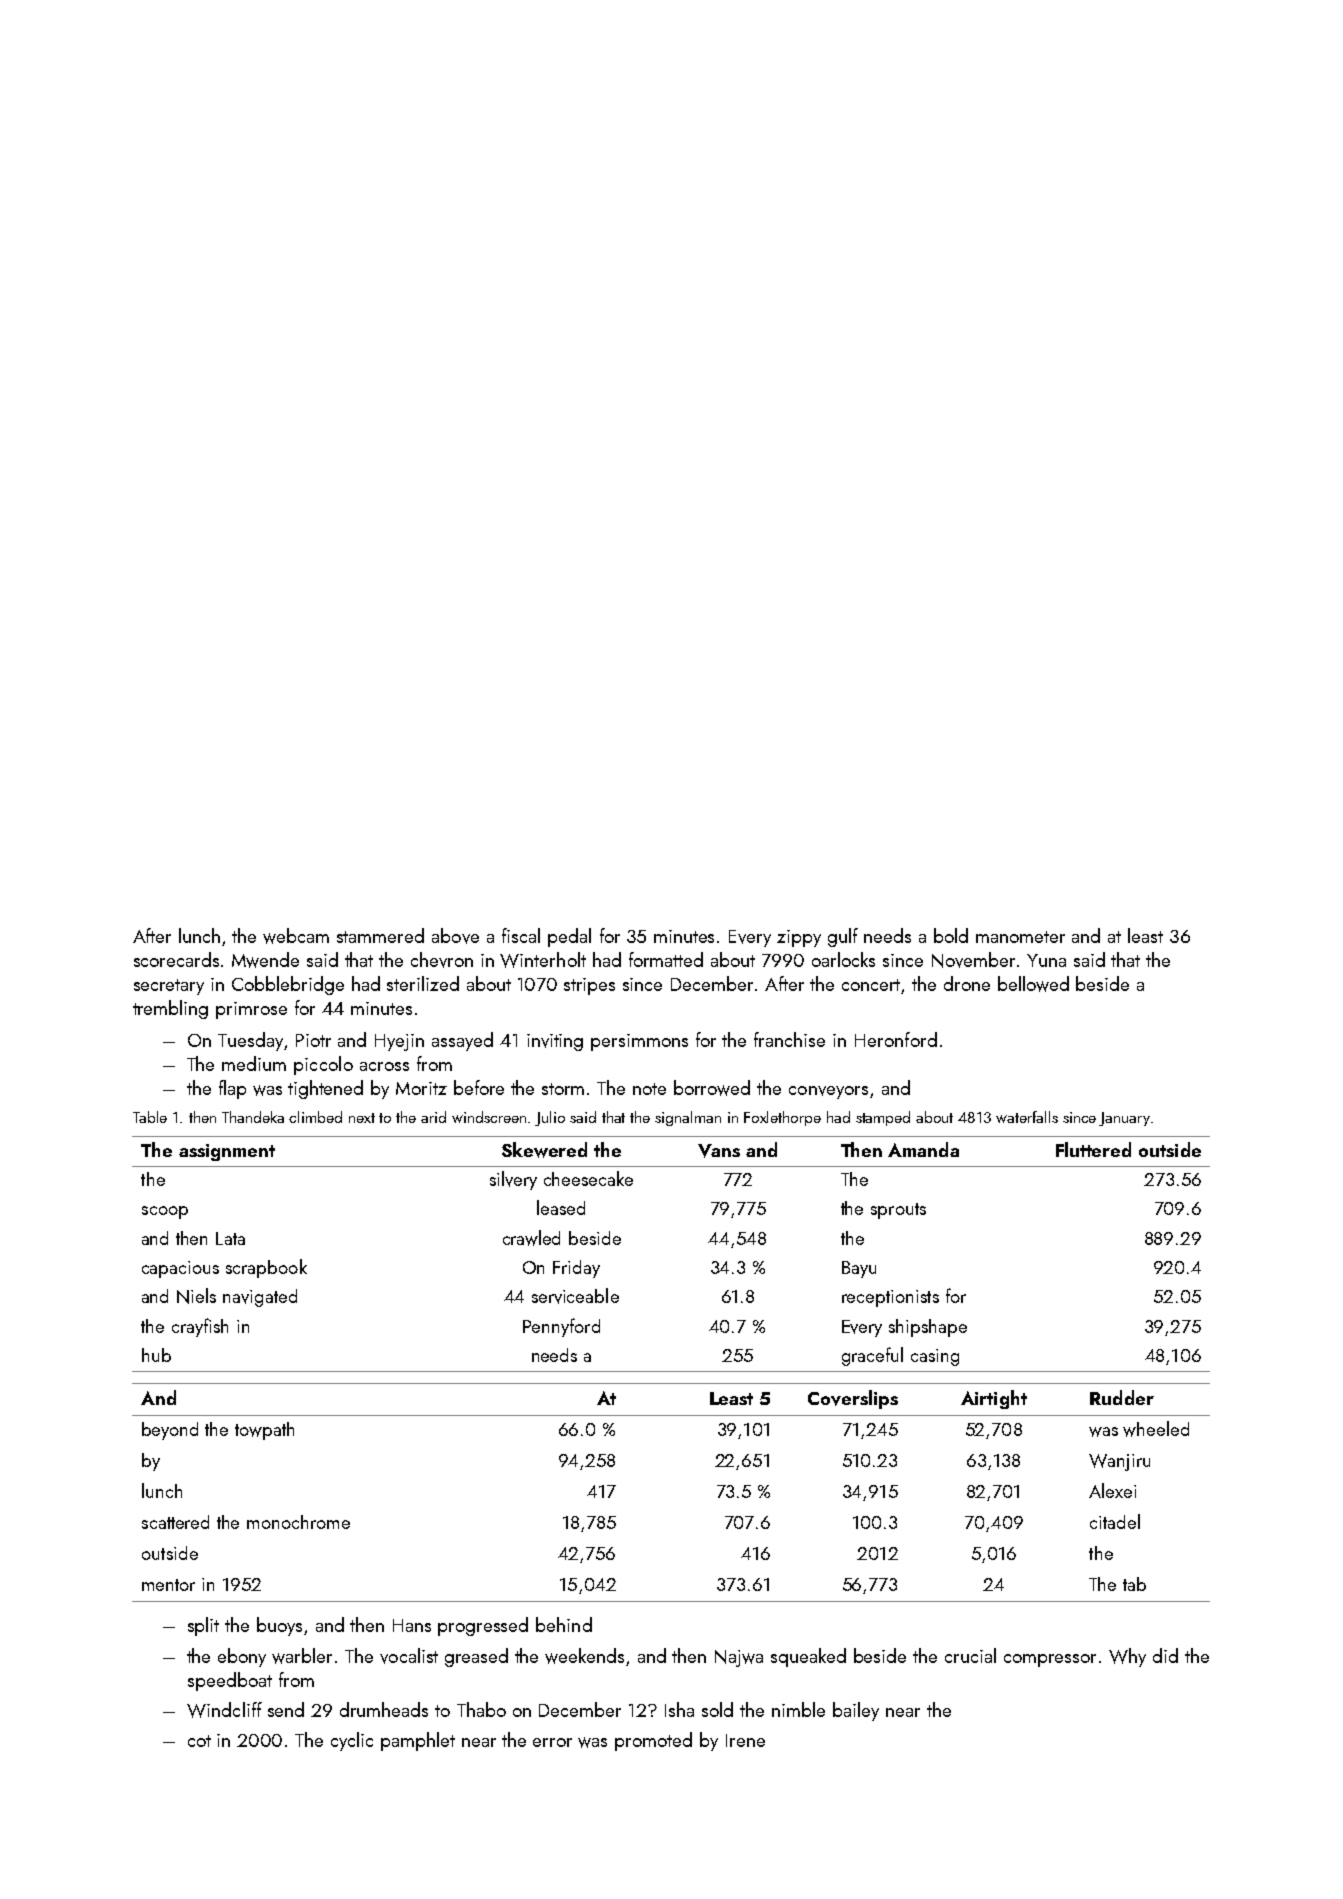 This screenshot has width=1343, height=1899. I want to click on Bayu, so click(859, 1269).
